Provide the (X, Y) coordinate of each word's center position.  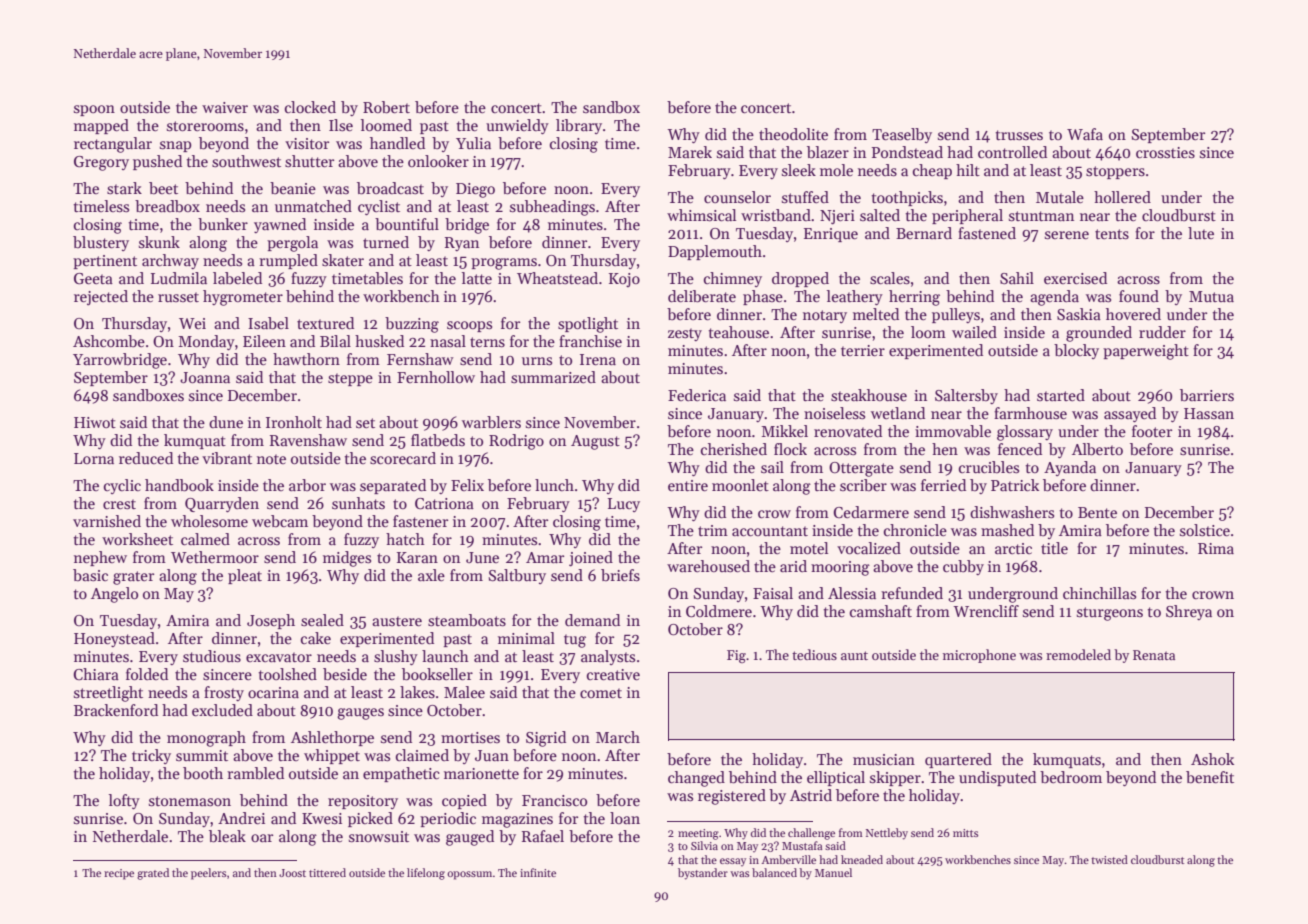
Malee (464, 692)
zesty (685, 334)
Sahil (1017, 278)
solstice (1205, 530)
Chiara (96, 674)
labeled (237, 278)
